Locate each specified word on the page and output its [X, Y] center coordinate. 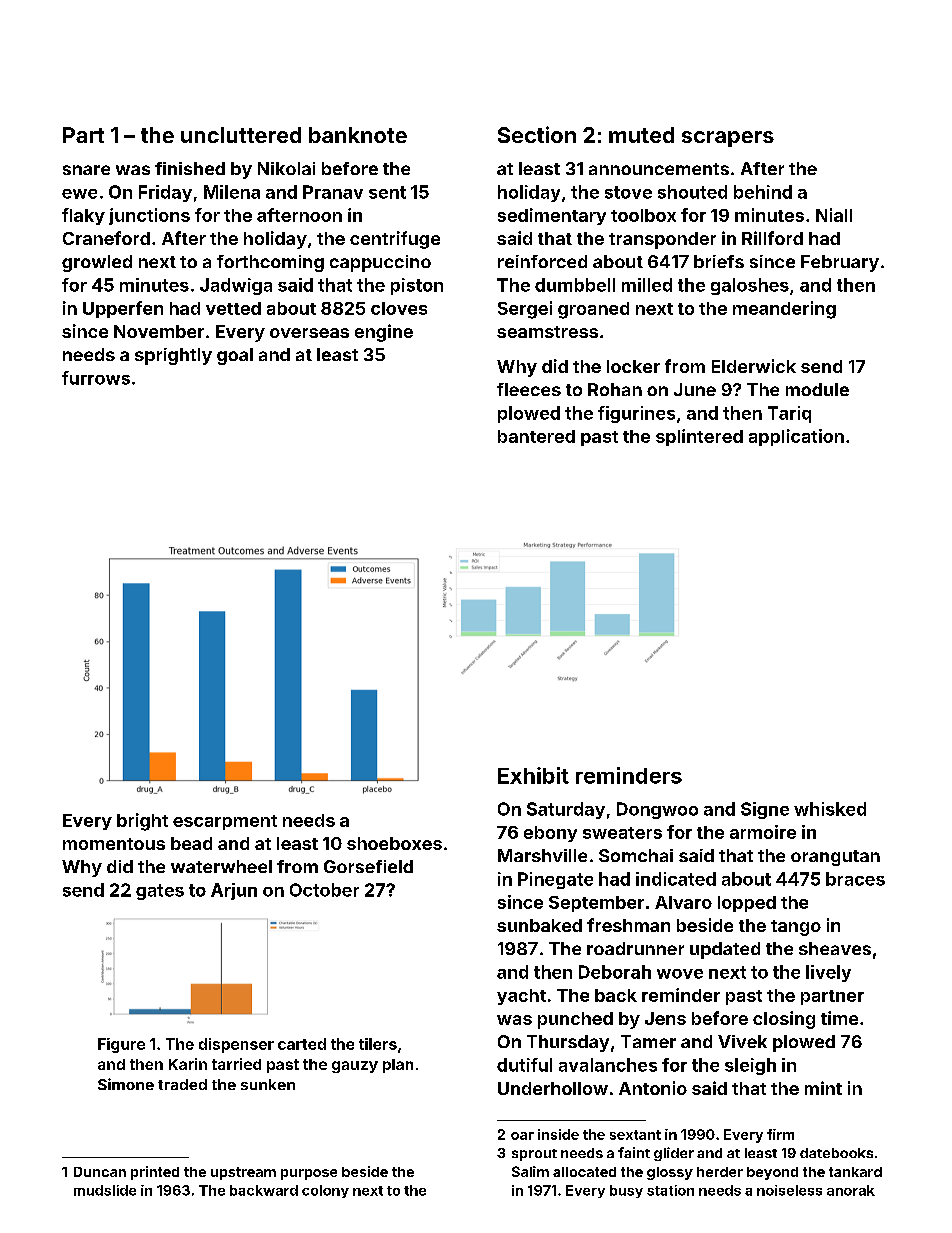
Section [537, 134]
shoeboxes [394, 843]
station [670, 1190]
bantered [536, 436]
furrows [96, 378]
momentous [114, 844]
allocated [584, 1172]
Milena [232, 192]
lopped [747, 904]
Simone [126, 1084]
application [796, 437]
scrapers [728, 139]
